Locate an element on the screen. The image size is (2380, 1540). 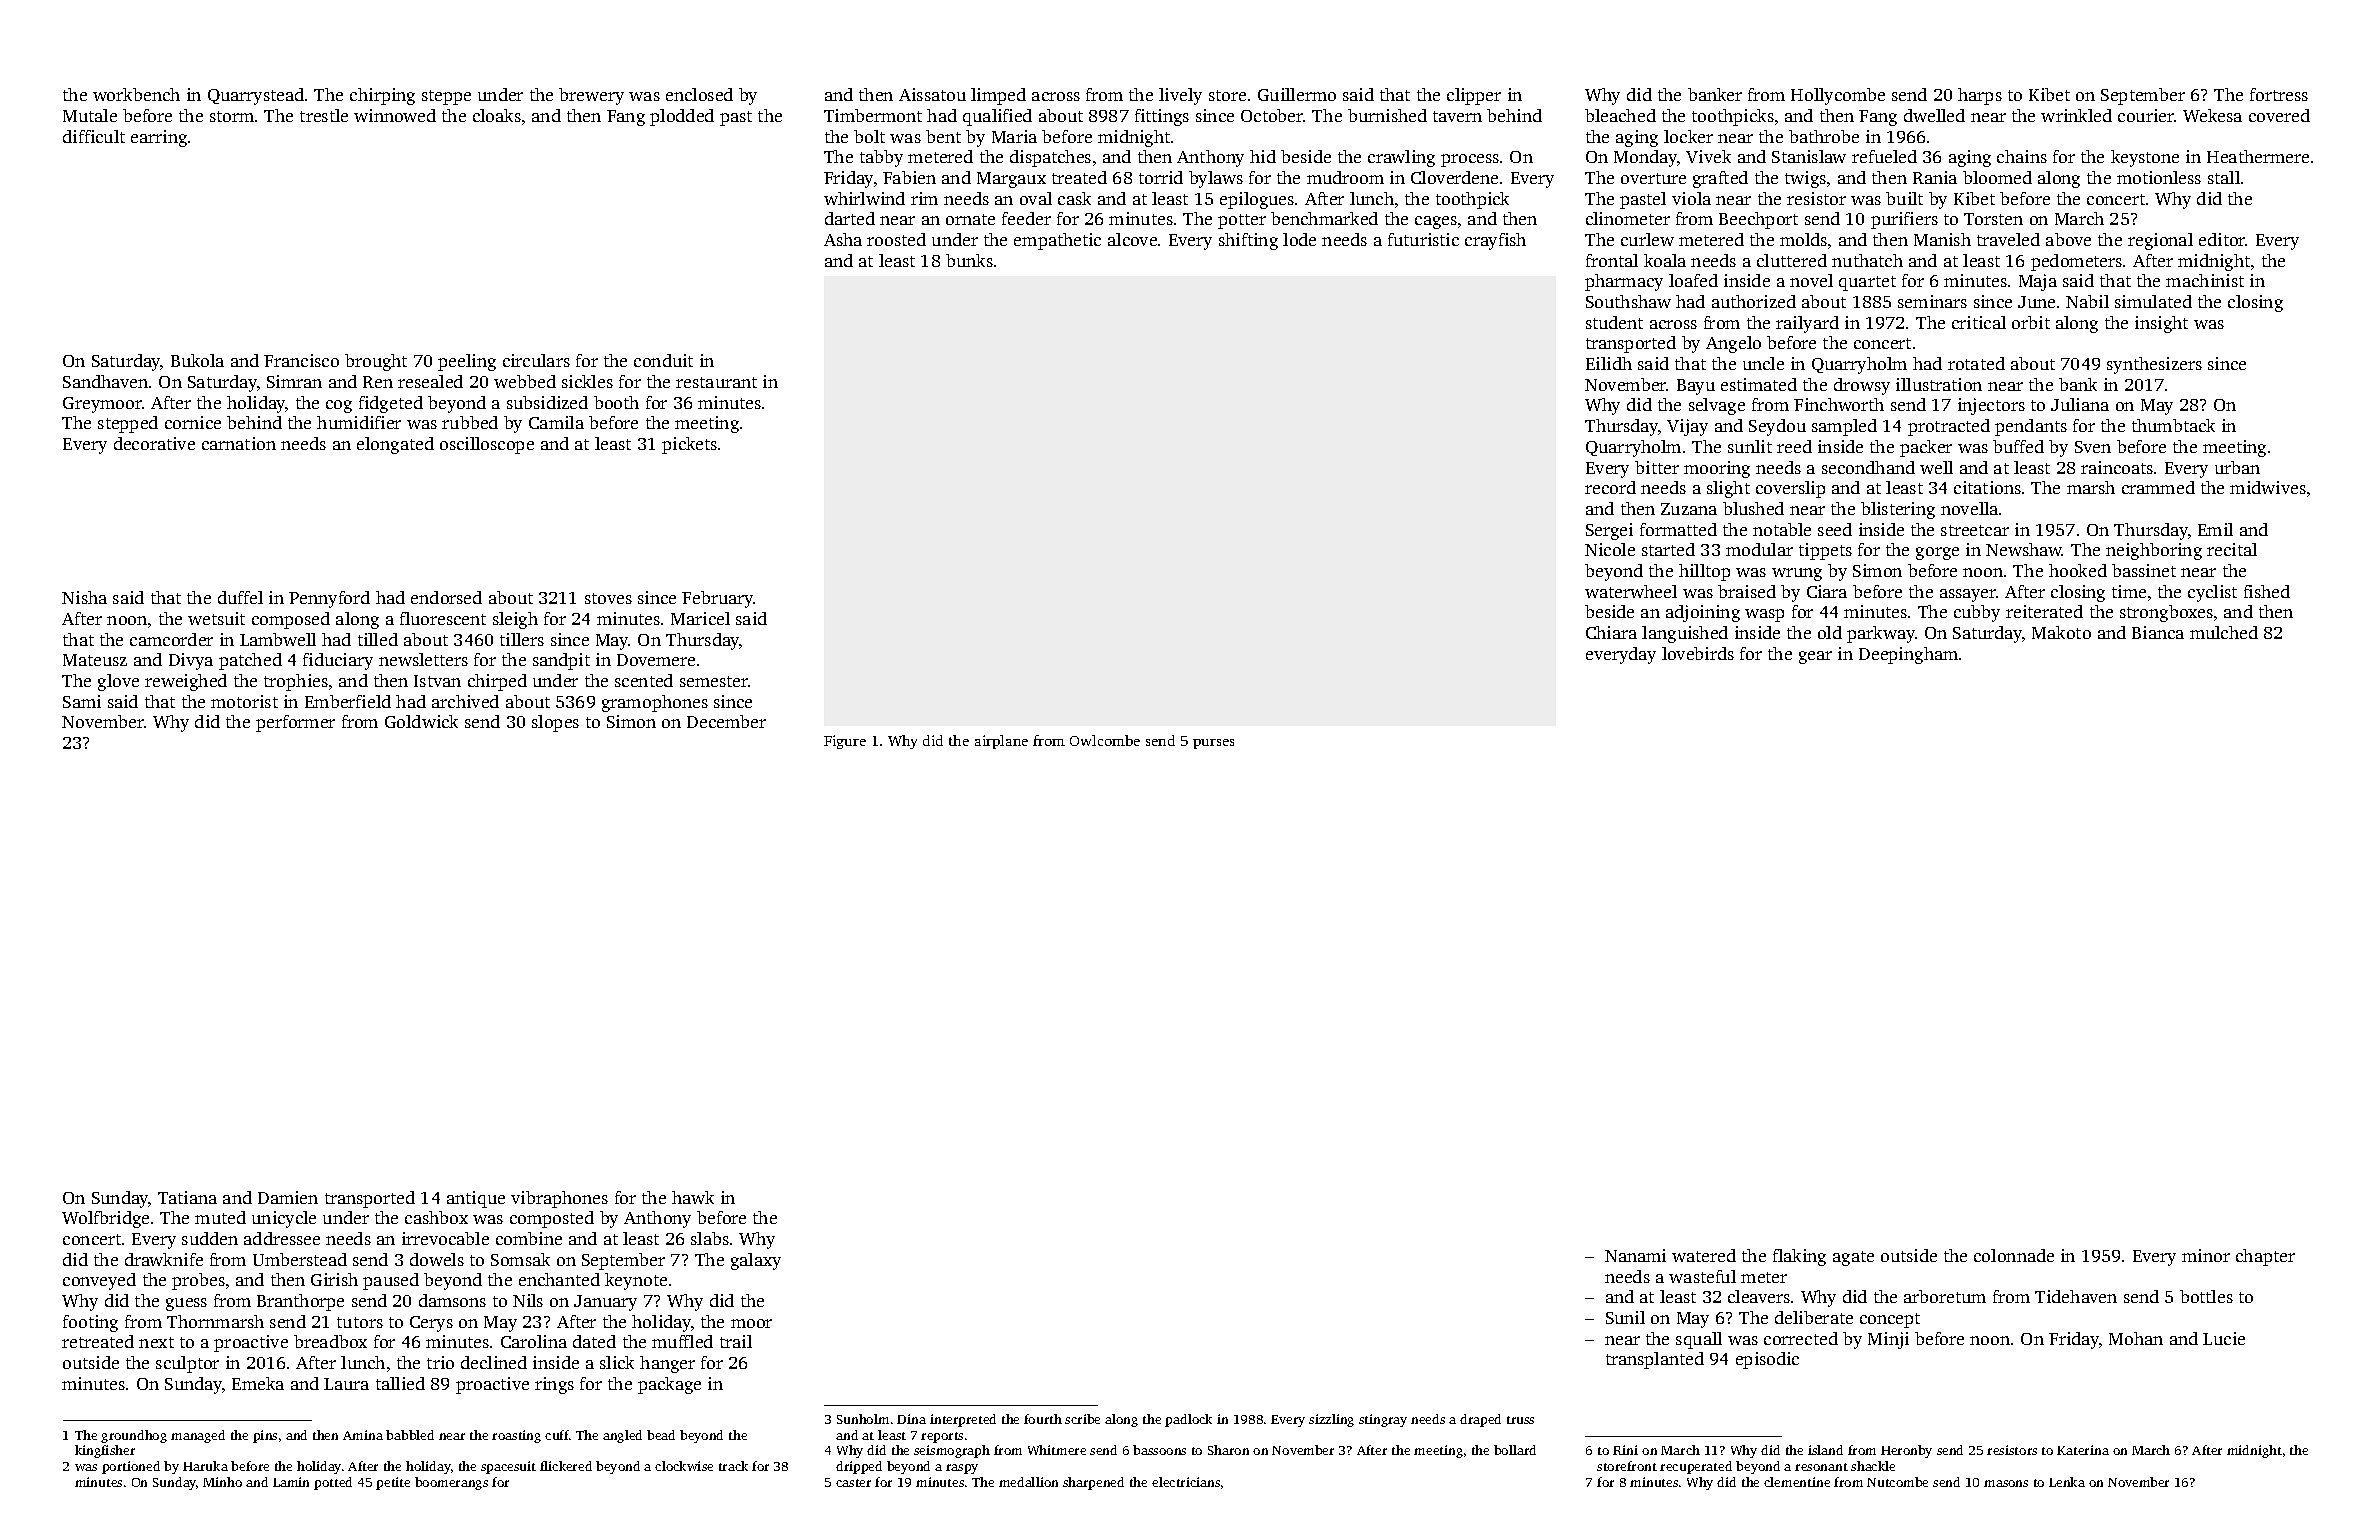
above is located at coordinates (2068, 239).
